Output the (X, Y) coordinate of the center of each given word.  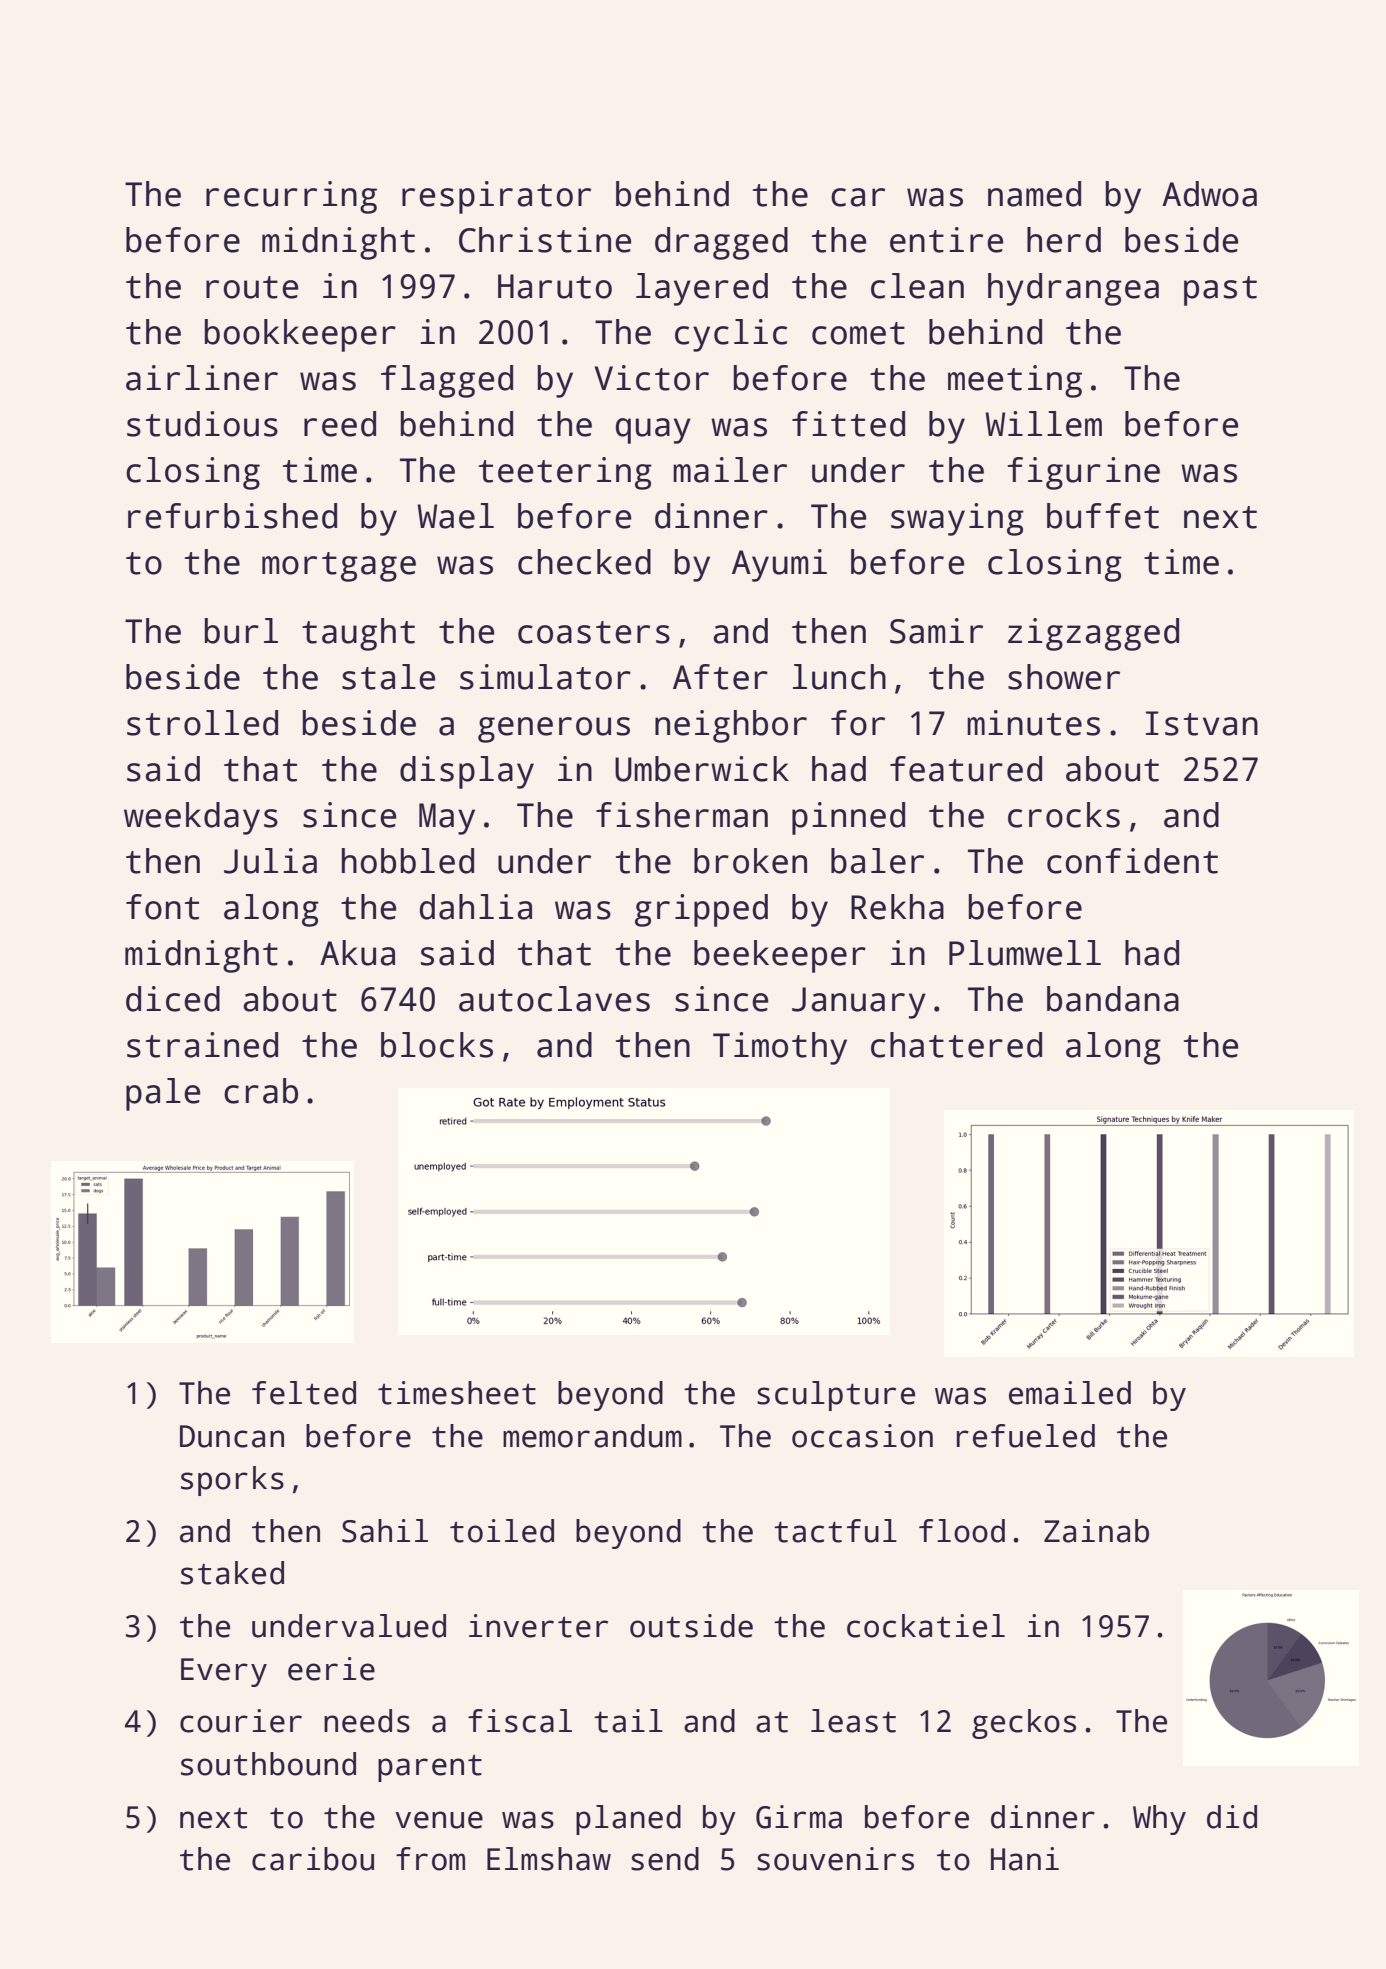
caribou (313, 1859)
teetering (565, 473)
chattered (956, 1045)
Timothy (780, 1048)
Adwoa (1209, 194)
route (252, 287)
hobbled (408, 861)
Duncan (232, 1436)
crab (261, 1091)
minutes (1033, 723)
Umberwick (702, 769)
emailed (1070, 1393)
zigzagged (1093, 634)
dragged (721, 243)
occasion (862, 1436)
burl (241, 631)
